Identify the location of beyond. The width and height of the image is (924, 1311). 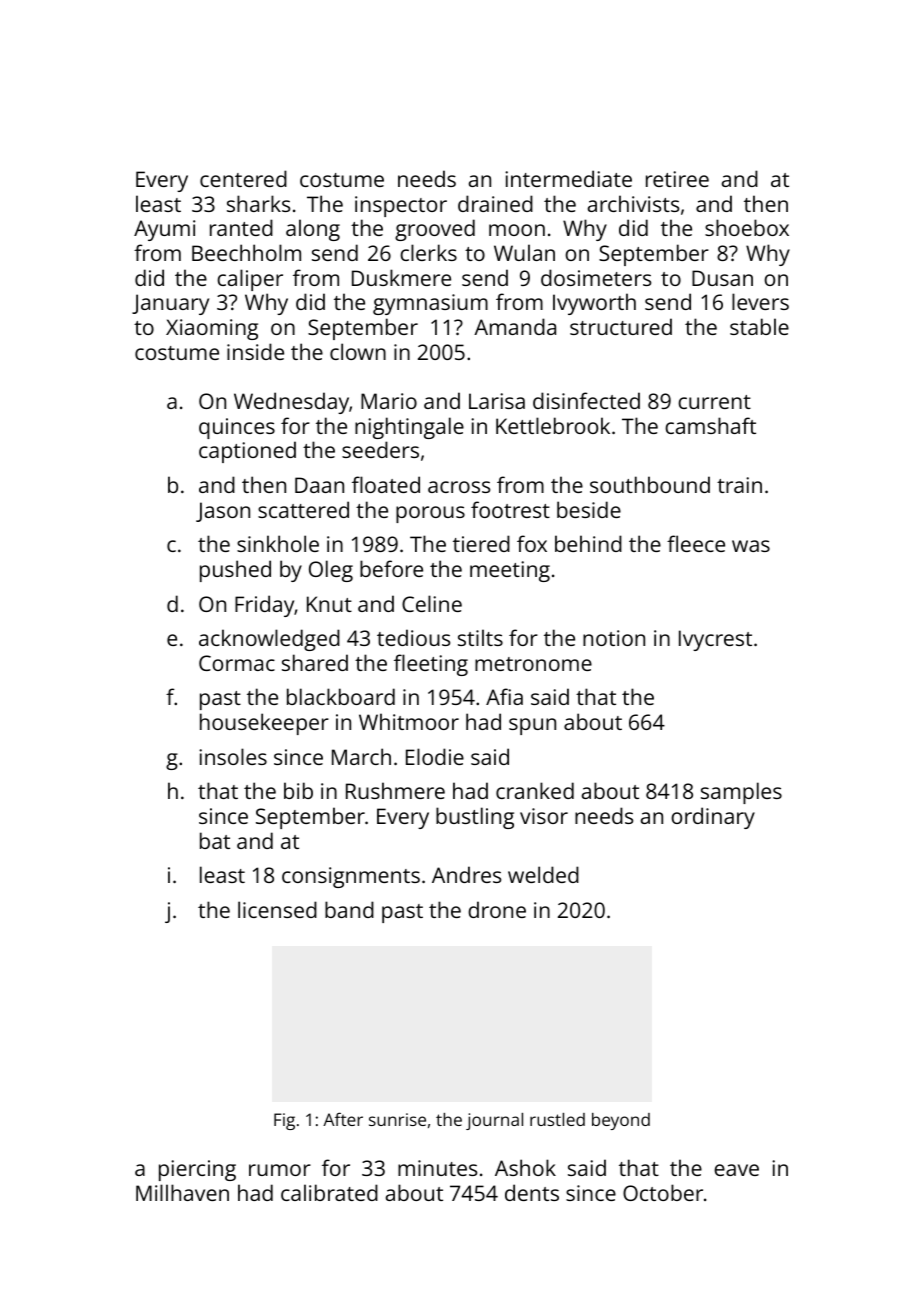
(621, 1121).
